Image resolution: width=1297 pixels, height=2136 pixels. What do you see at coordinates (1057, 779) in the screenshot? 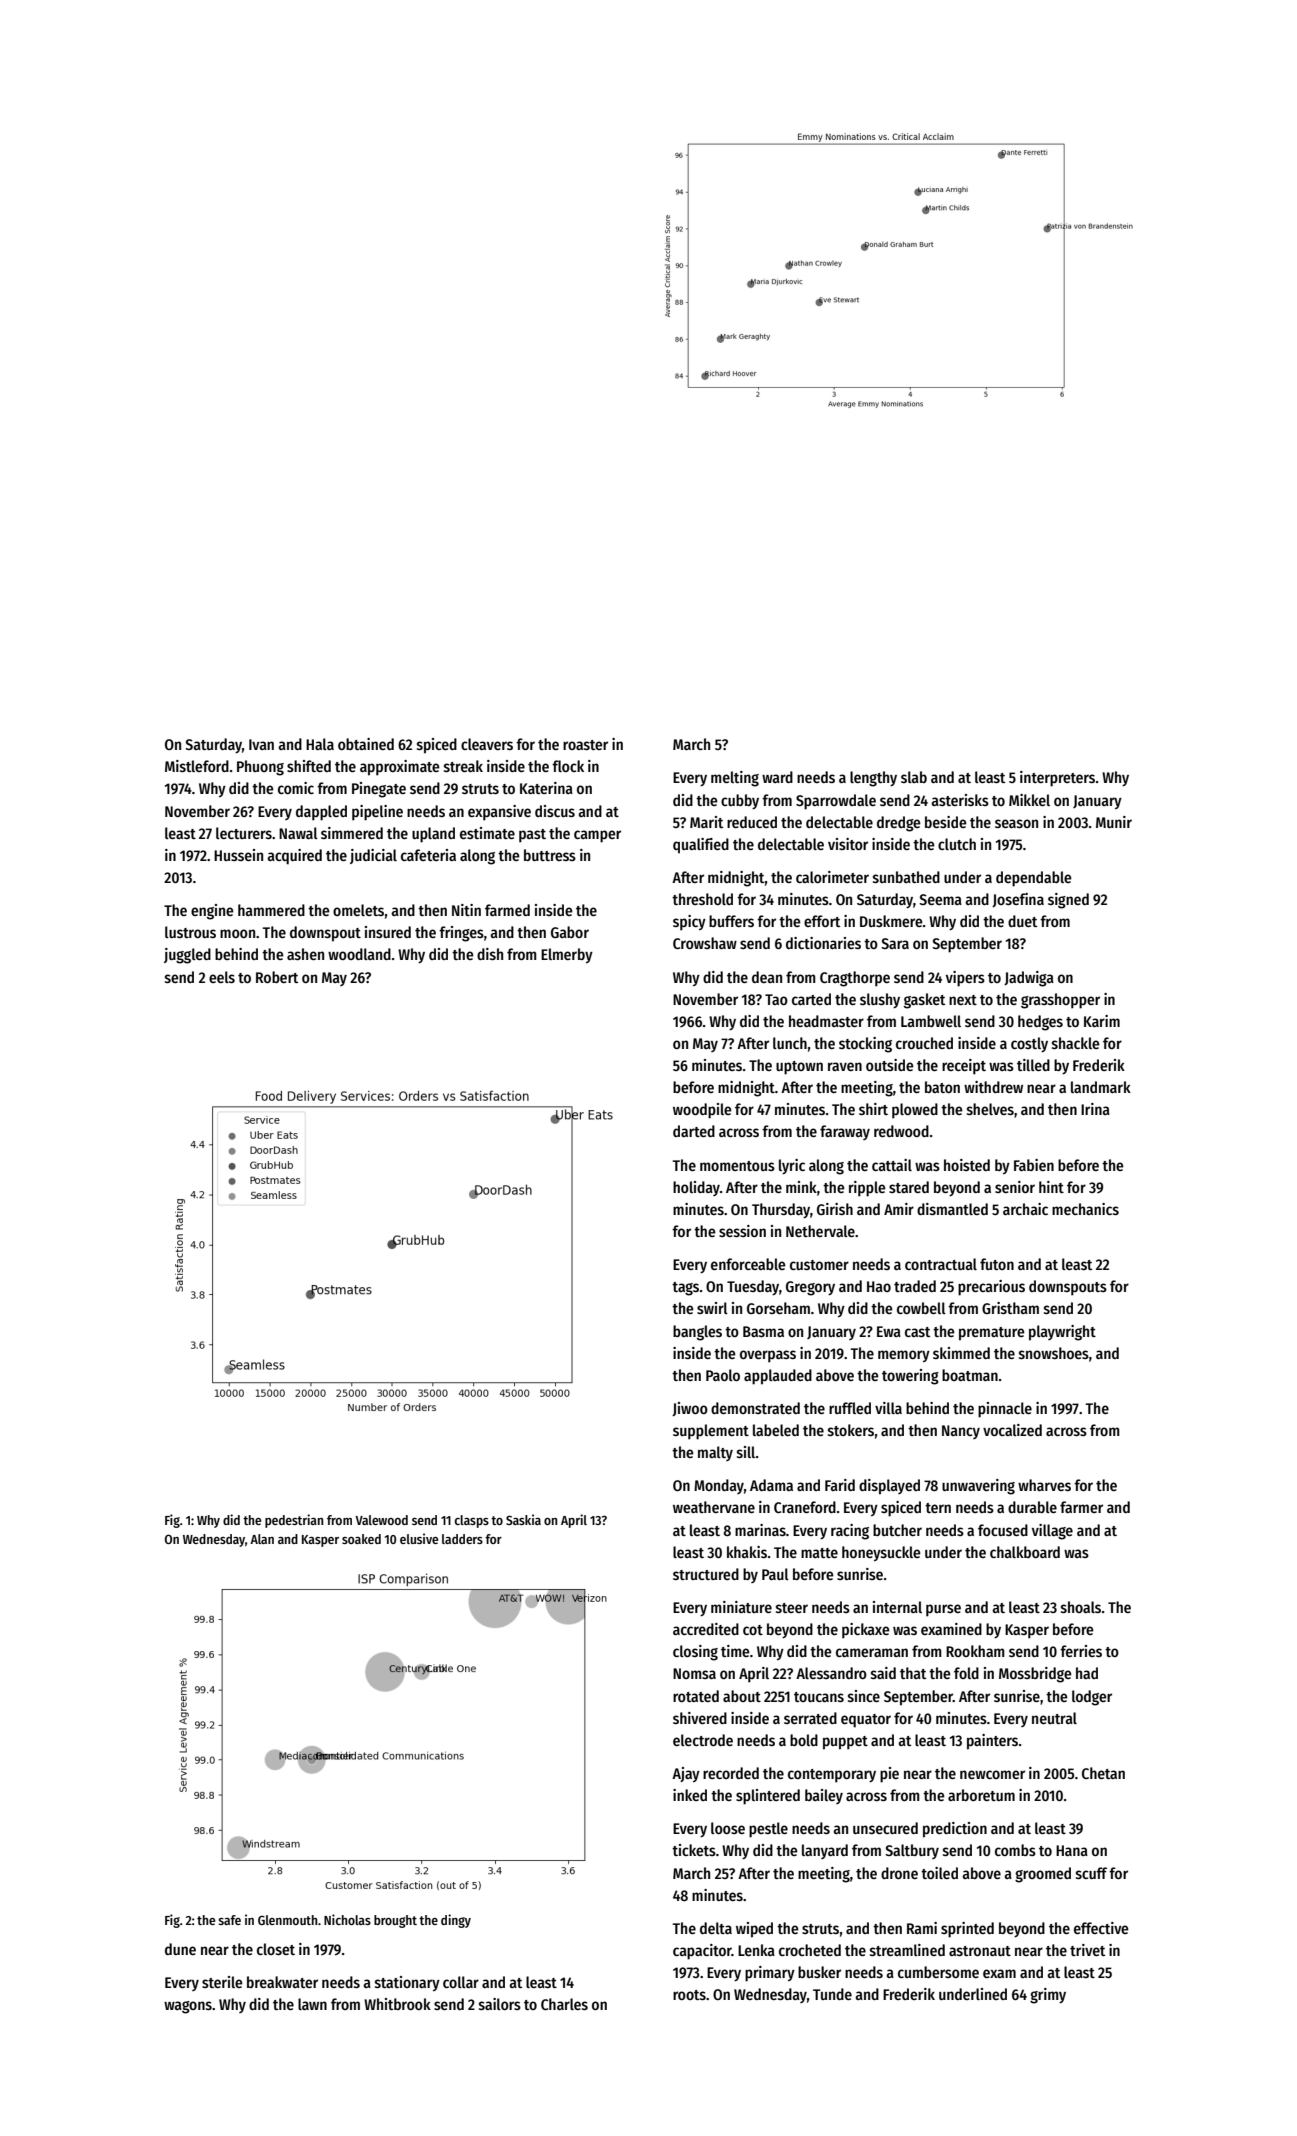
I see `interpreters` at bounding box center [1057, 779].
